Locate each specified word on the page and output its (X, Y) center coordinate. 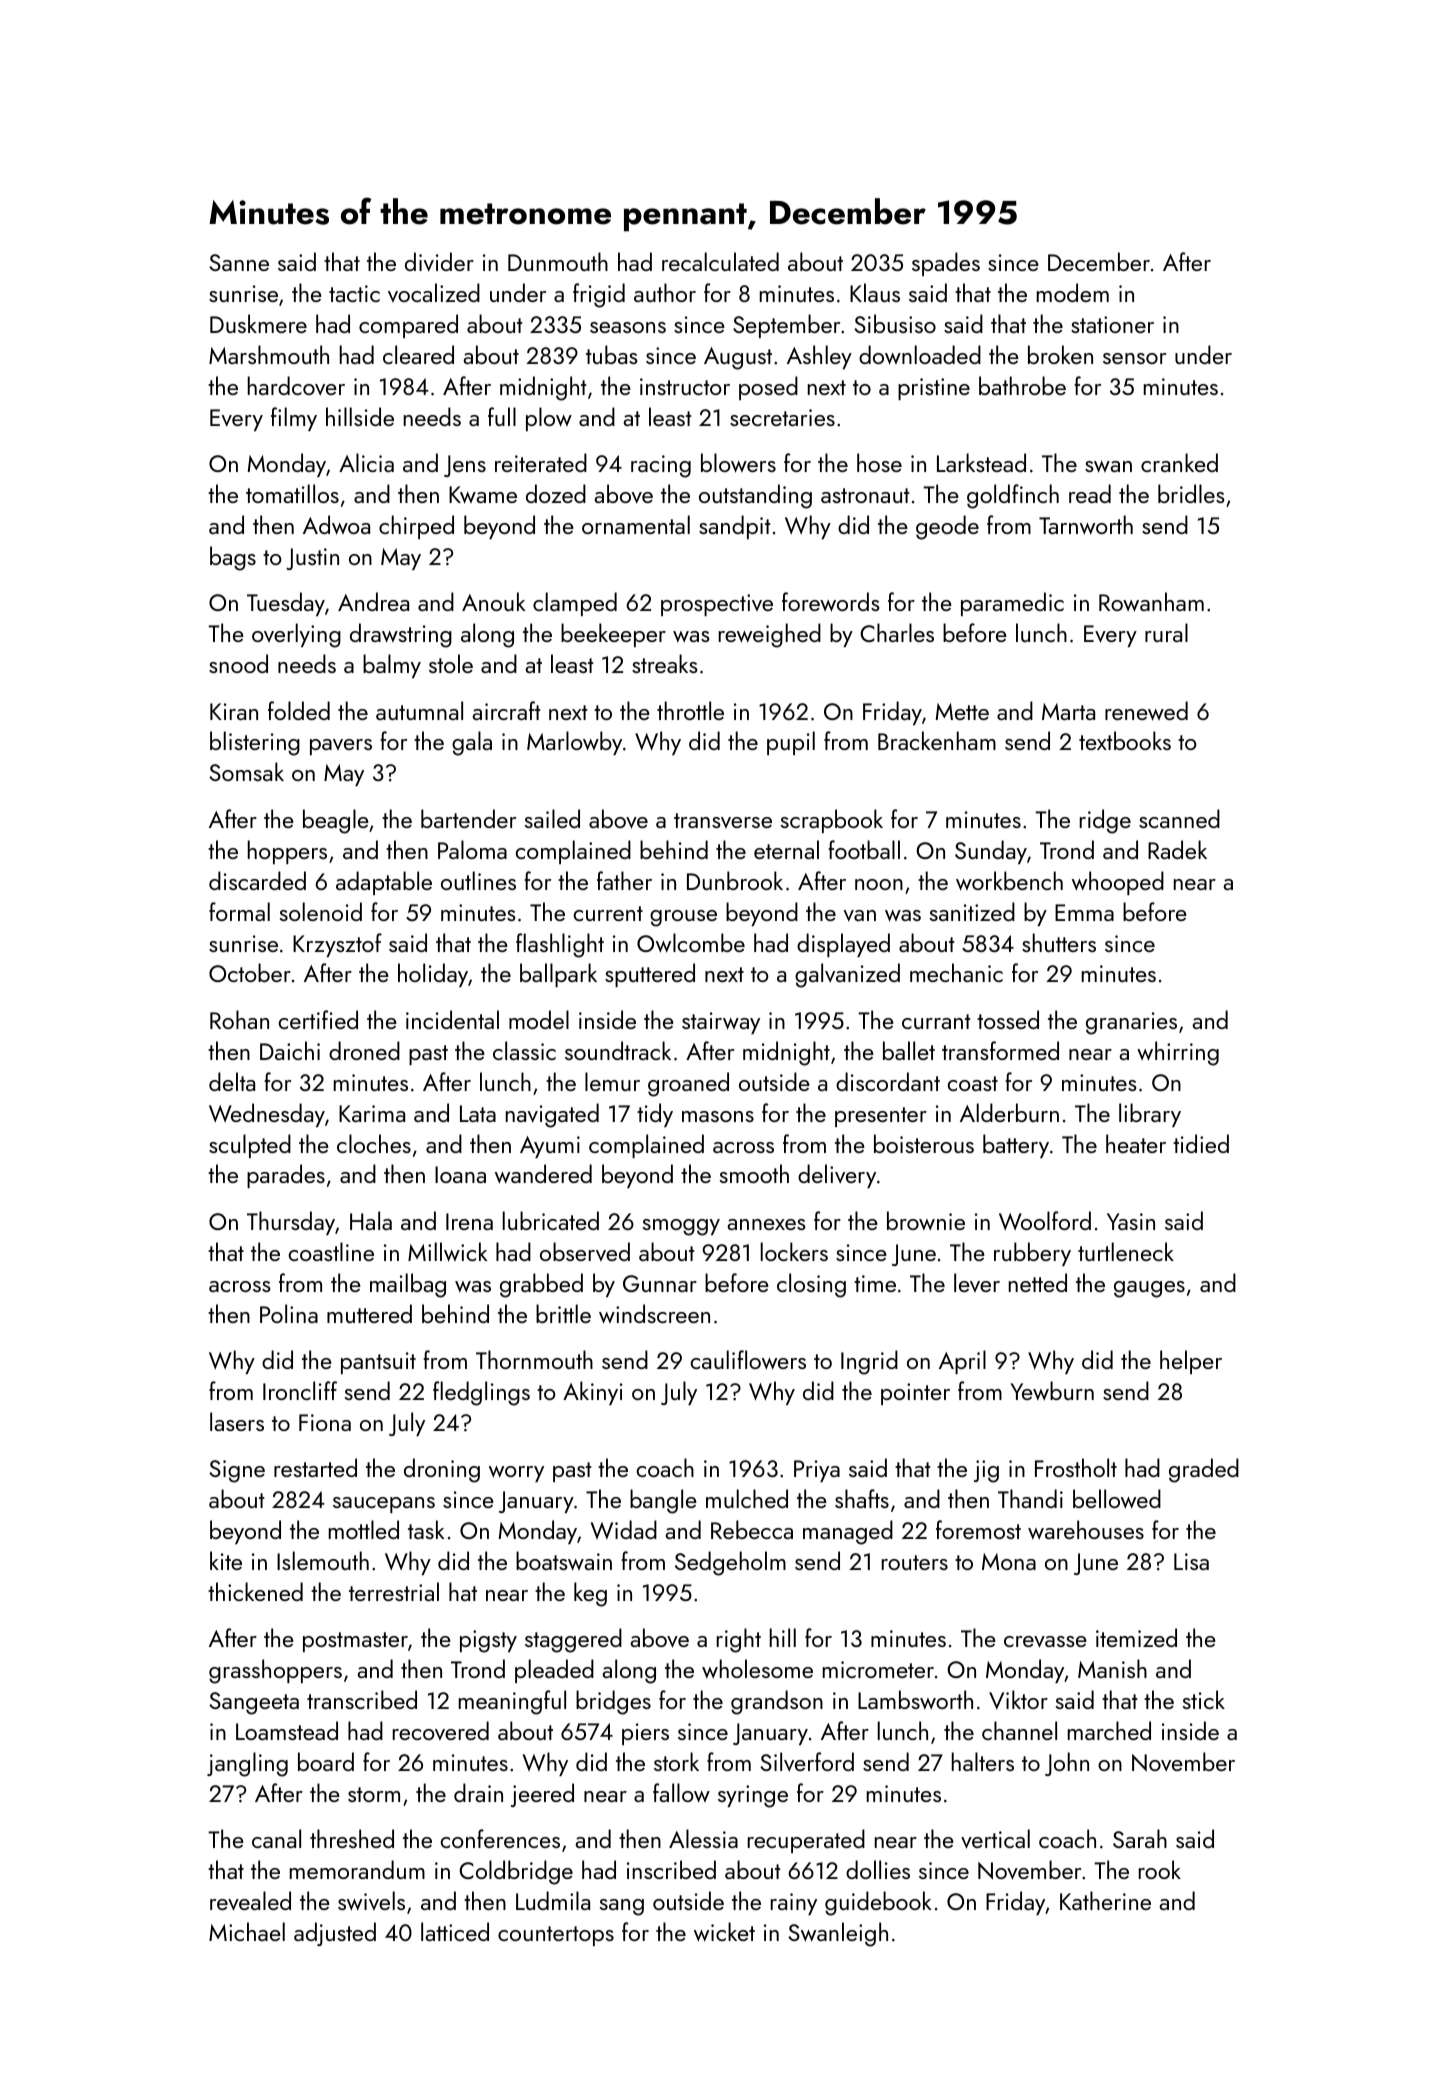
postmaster (355, 1642)
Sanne (239, 262)
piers (645, 1734)
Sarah (1140, 1838)
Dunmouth (558, 261)
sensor (1134, 358)
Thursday (291, 1223)
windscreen (654, 1314)
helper (1191, 1362)
